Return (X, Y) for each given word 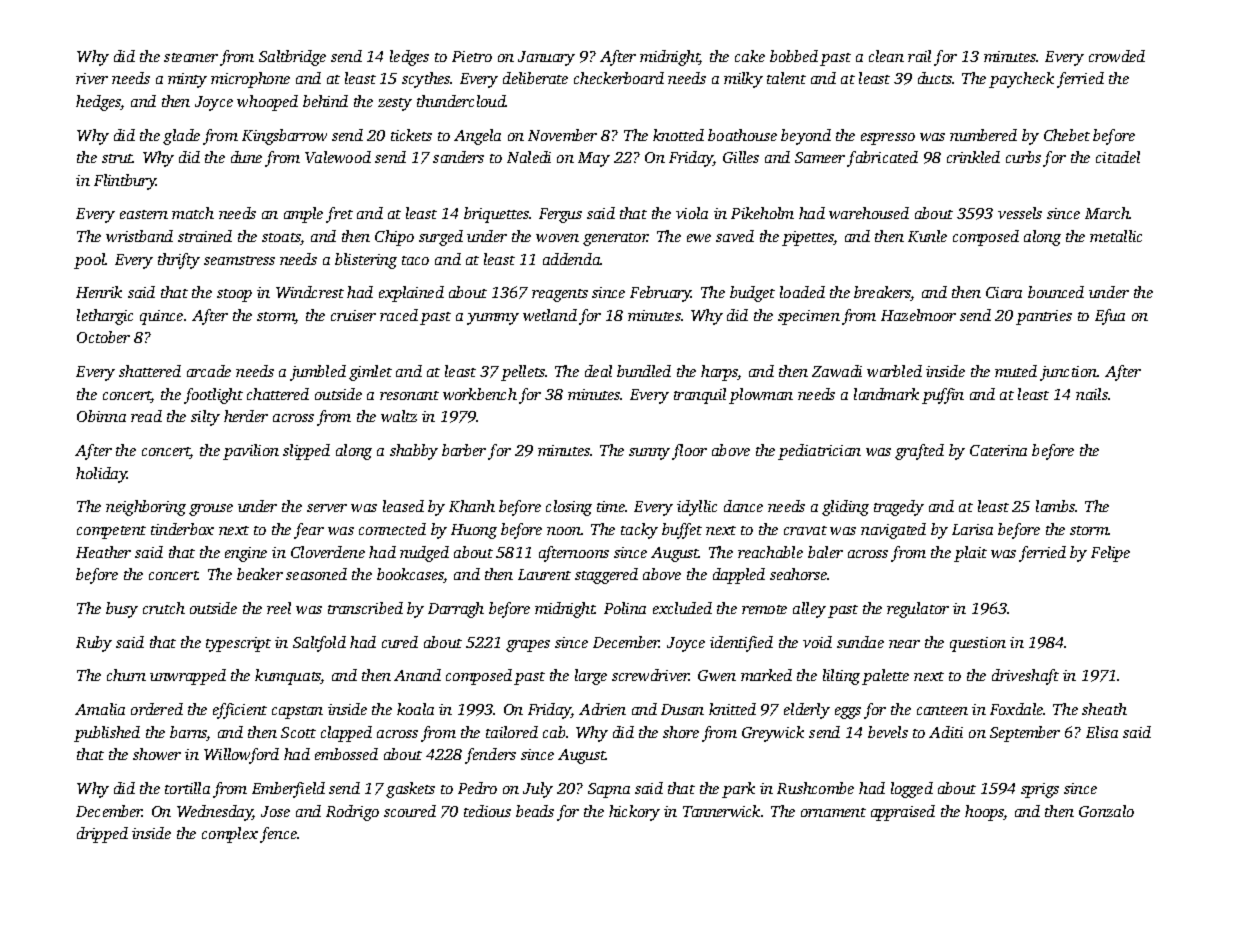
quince (161, 317)
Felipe (1110, 554)
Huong (474, 531)
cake (750, 56)
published (107, 734)
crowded (1117, 56)
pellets (523, 373)
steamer (191, 57)
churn (126, 675)
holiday (101, 475)
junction (1068, 373)
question (978, 644)
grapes (528, 646)
